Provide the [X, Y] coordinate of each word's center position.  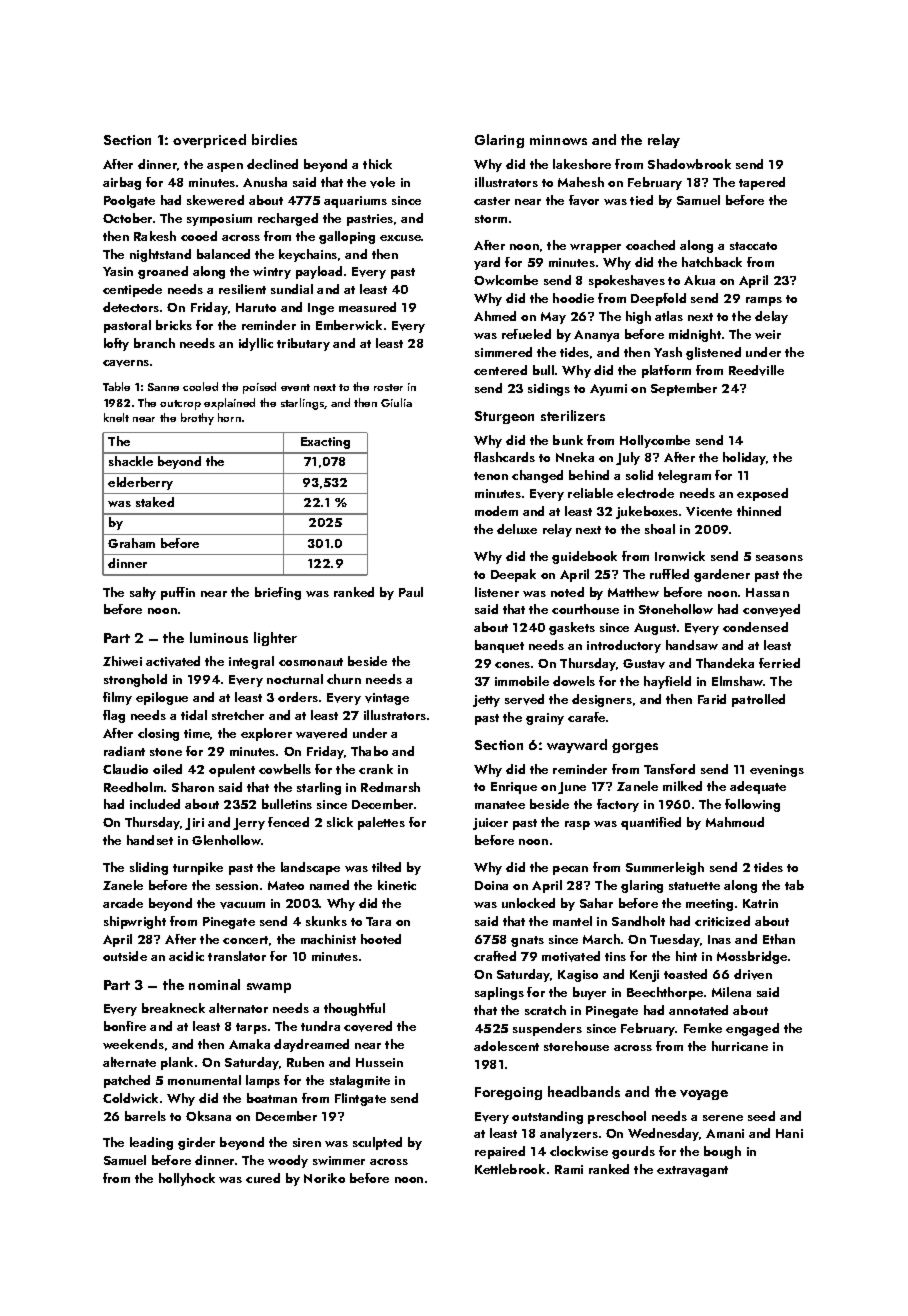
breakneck [173, 1008]
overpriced [209, 141]
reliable [590, 493]
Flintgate [360, 1099]
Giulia [396, 402]
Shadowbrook [689, 164]
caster [492, 201]
